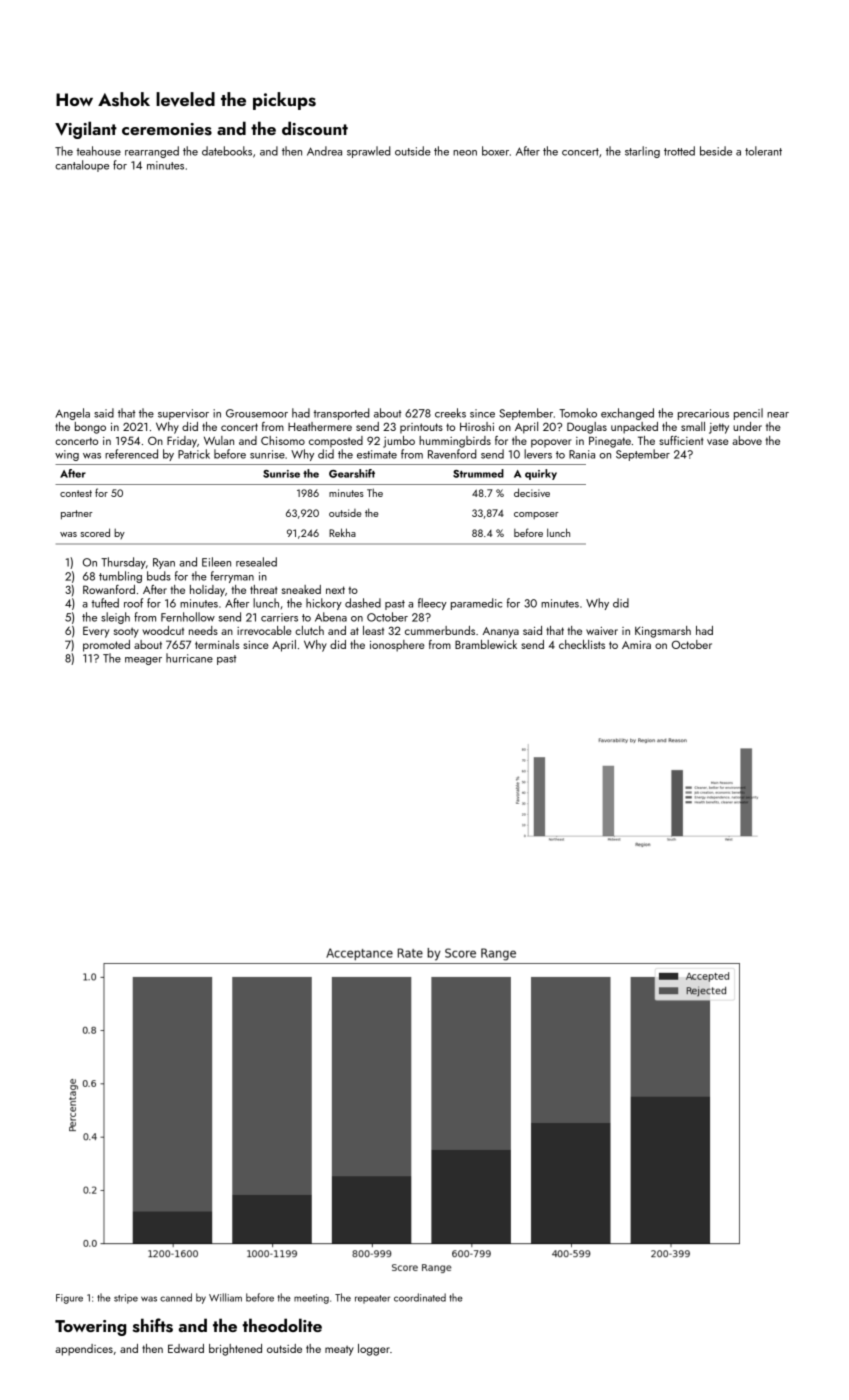  What do you see at coordinates (227, 151) in the image?
I see `datebooks` at bounding box center [227, 151].
